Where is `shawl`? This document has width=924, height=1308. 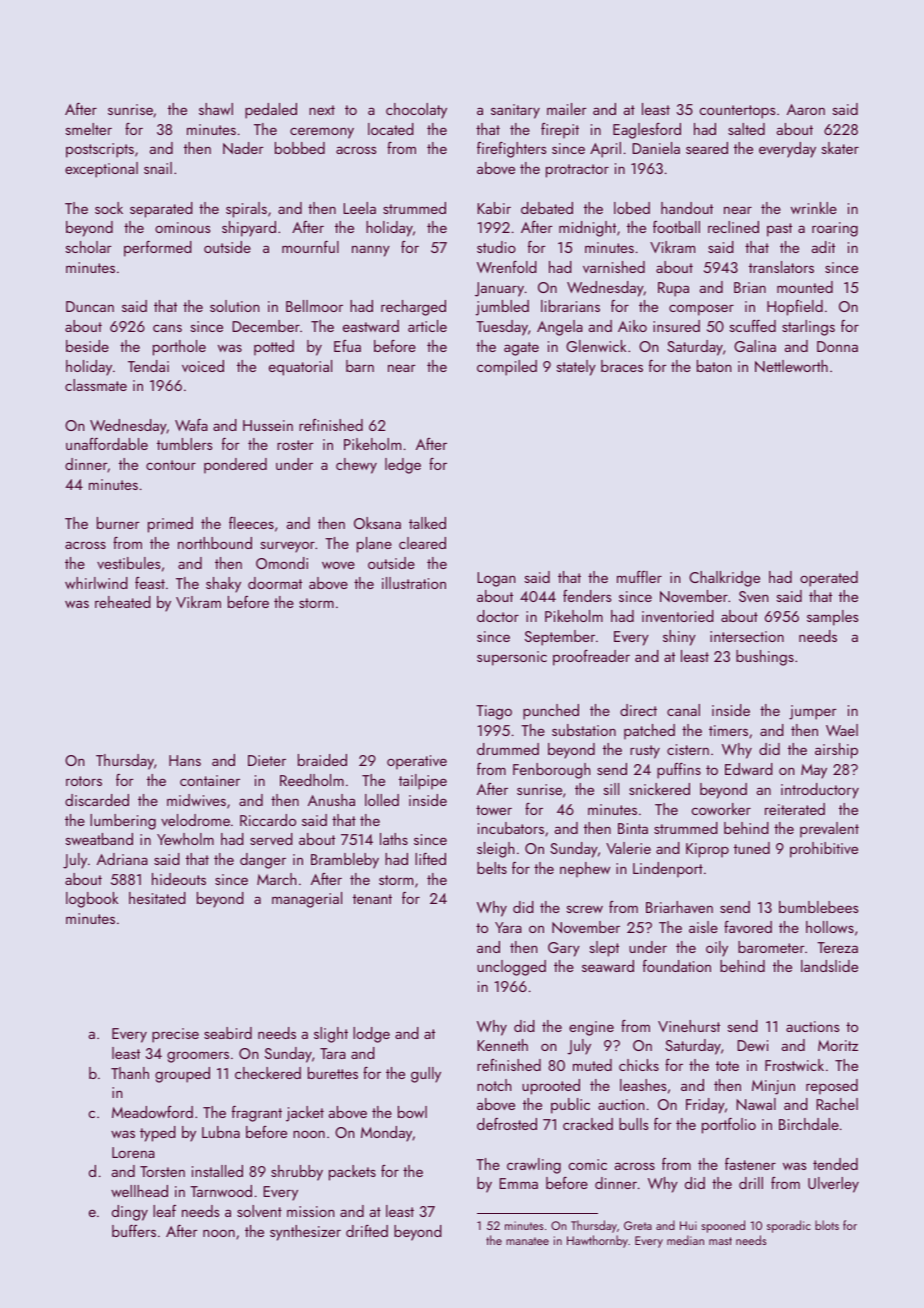 shawl is located at coordinates (216, 109).
